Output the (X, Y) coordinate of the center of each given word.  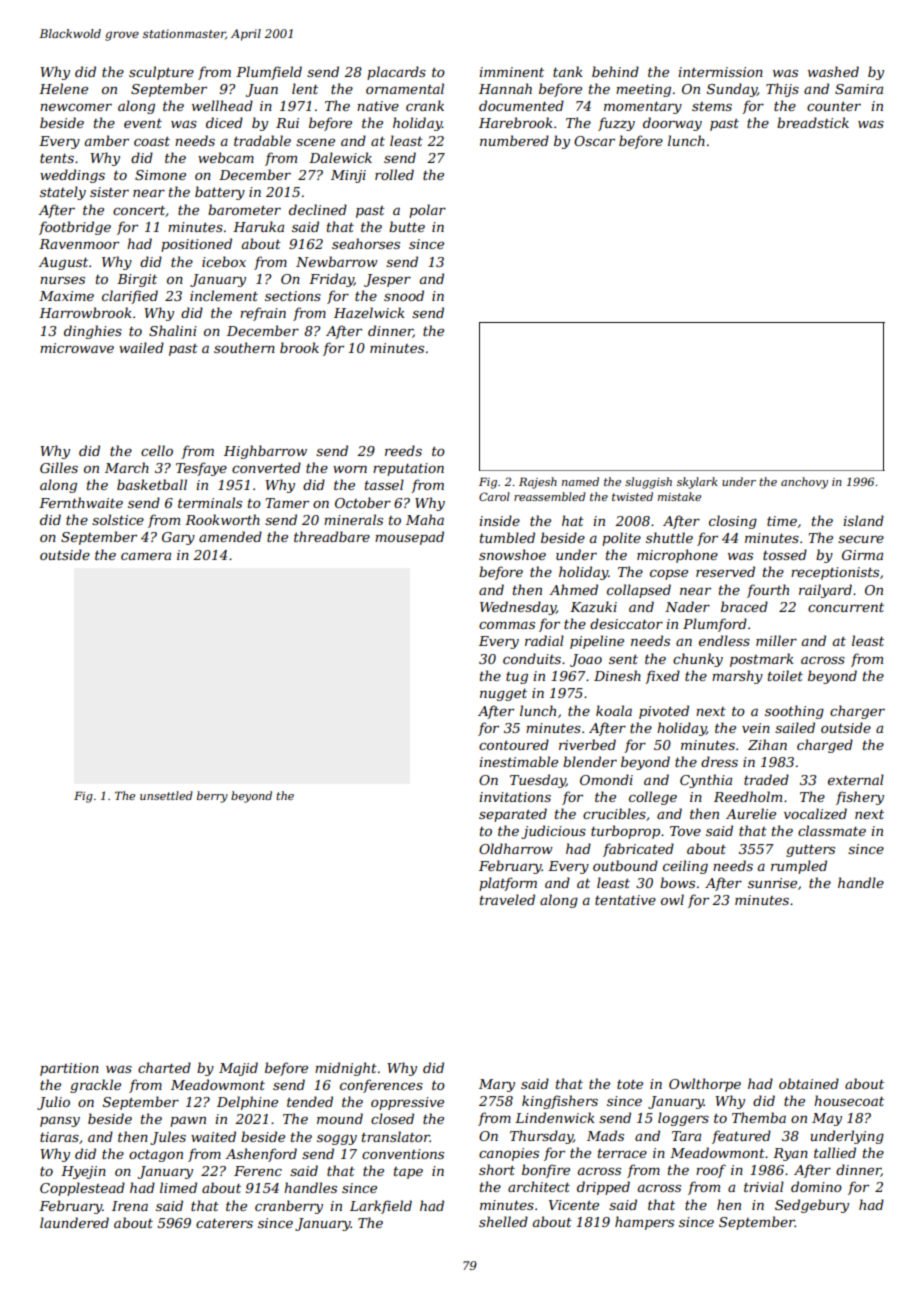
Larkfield (381, 1207)
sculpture (161, 73)
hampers (644, 1223)
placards (396, 73)
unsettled (166, 795)
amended (230, 536)
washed (833, 71)
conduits (532, 658)
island (863, 520)
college (653, 798)
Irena (130, 1206)
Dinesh (617, 675)
